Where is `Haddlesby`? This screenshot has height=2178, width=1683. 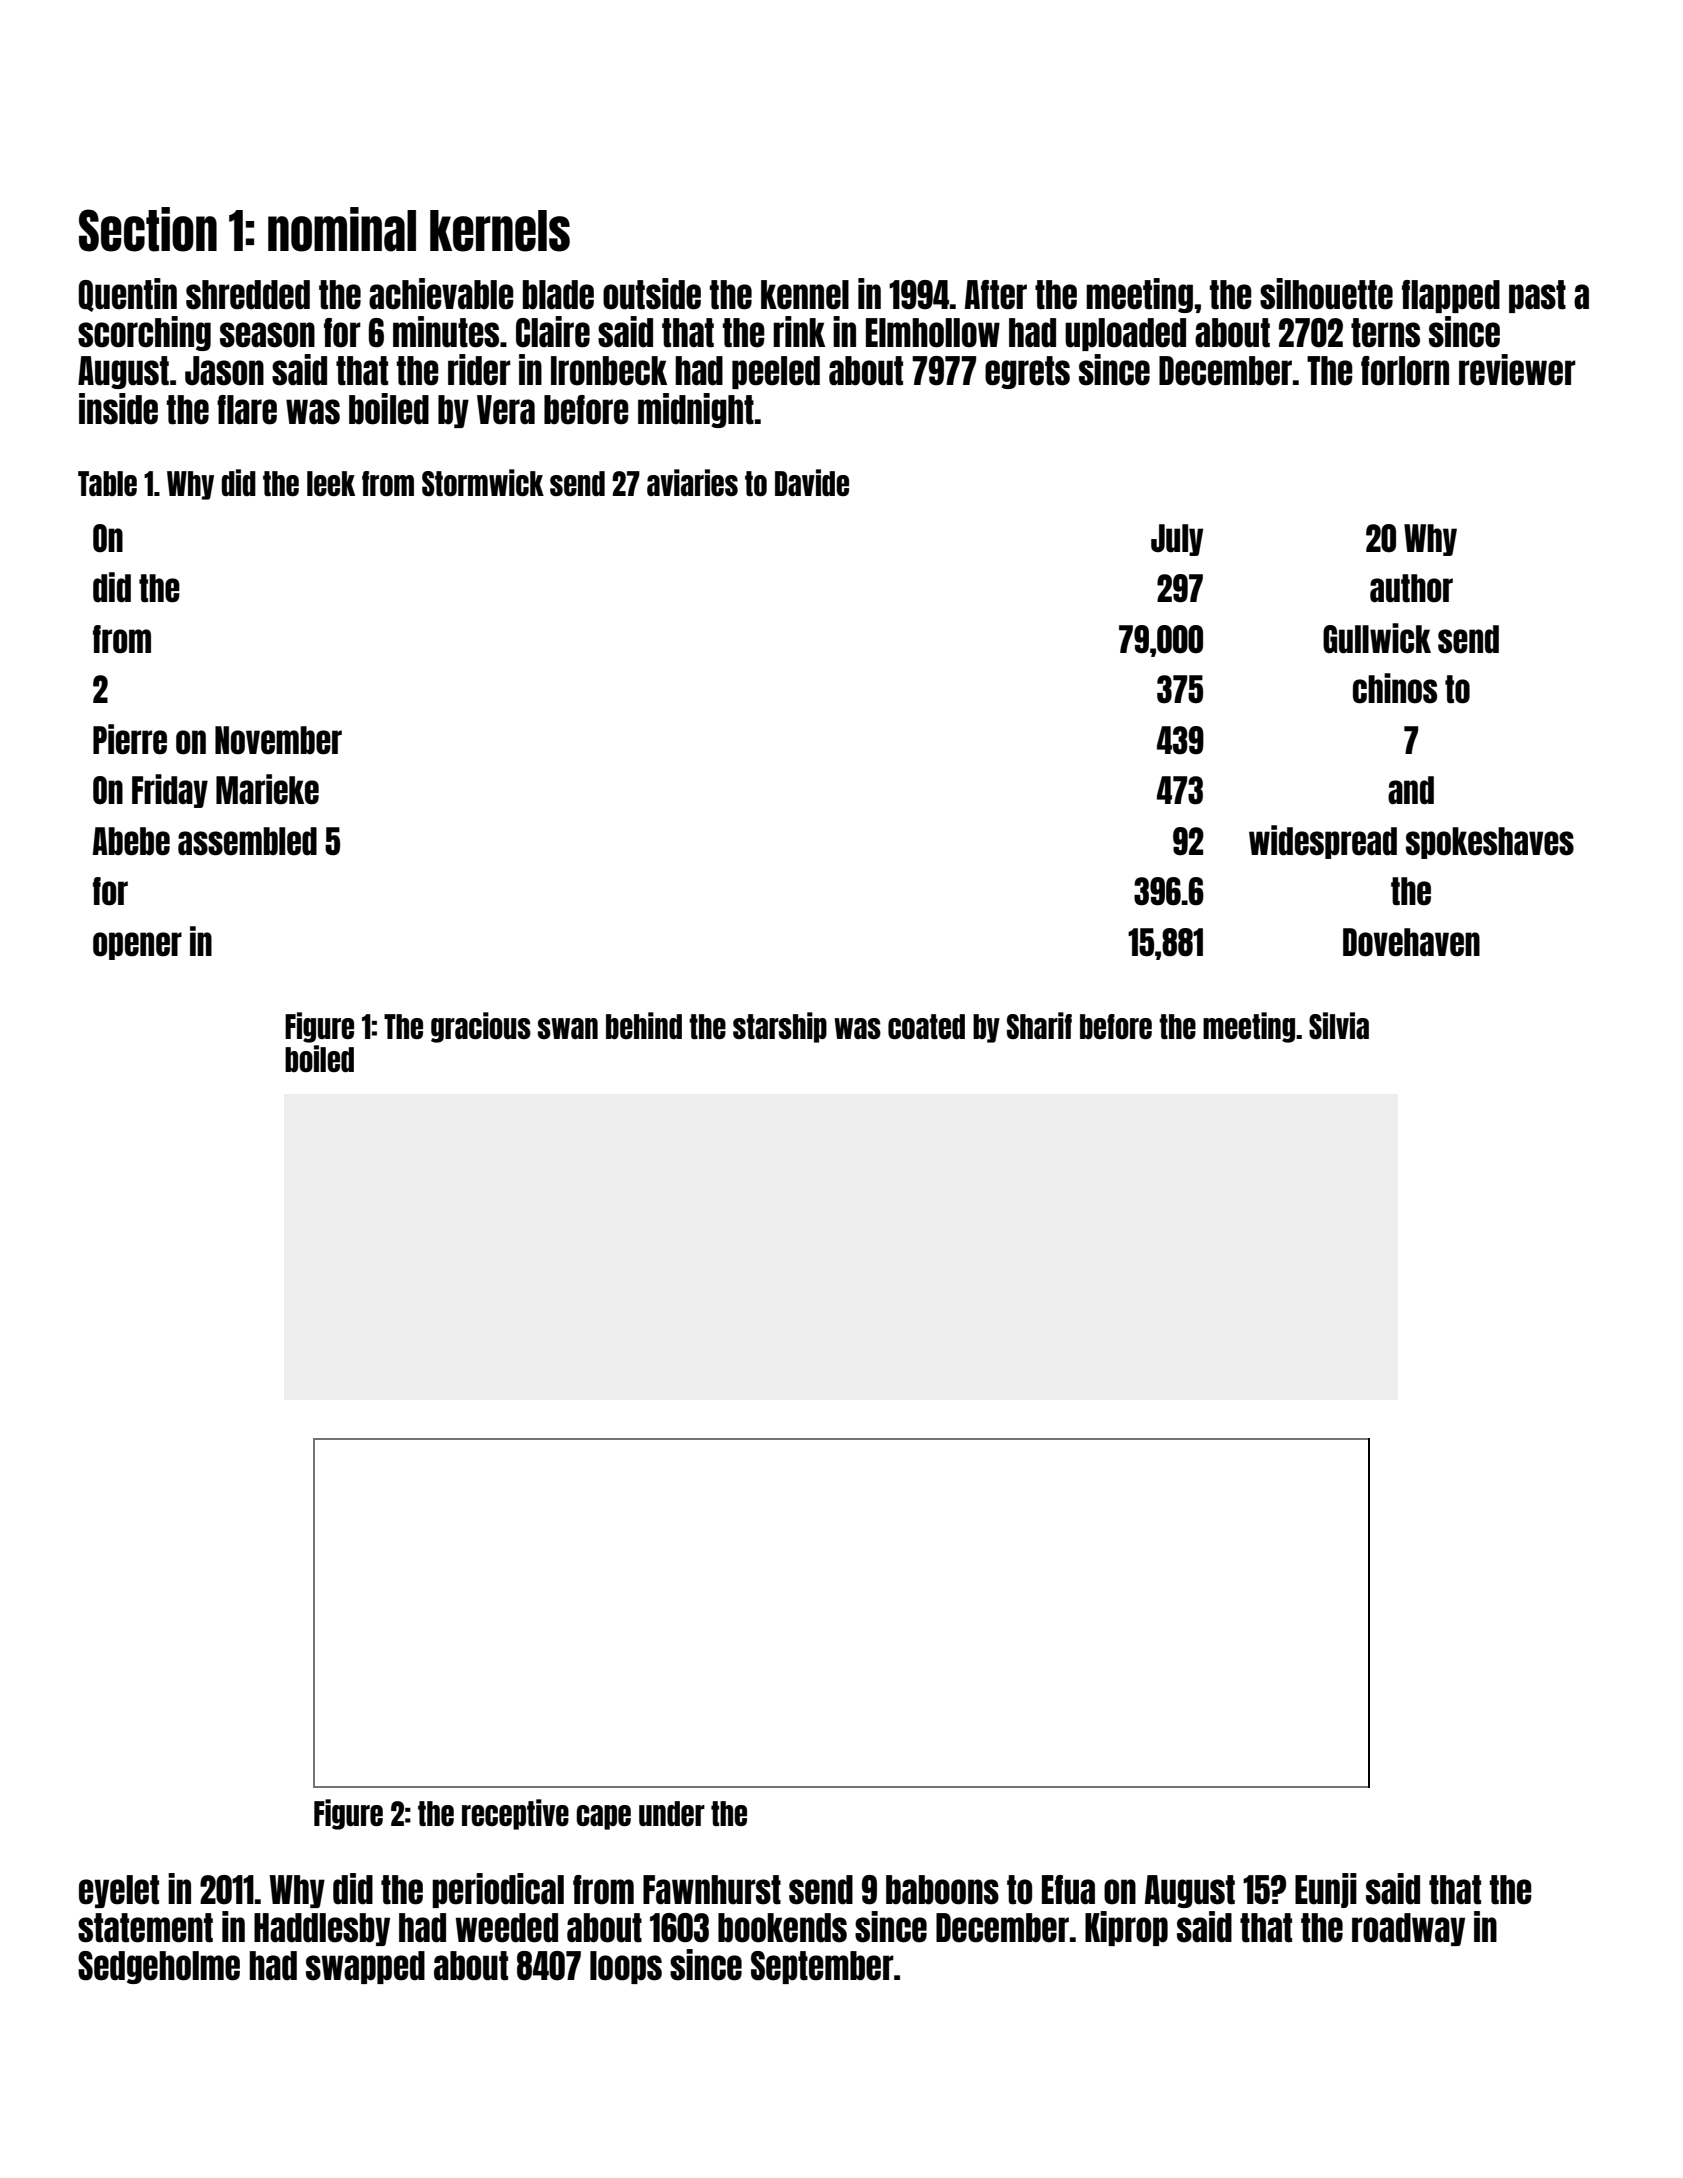 Haddlesby is located at coordinates (322, 1929).
